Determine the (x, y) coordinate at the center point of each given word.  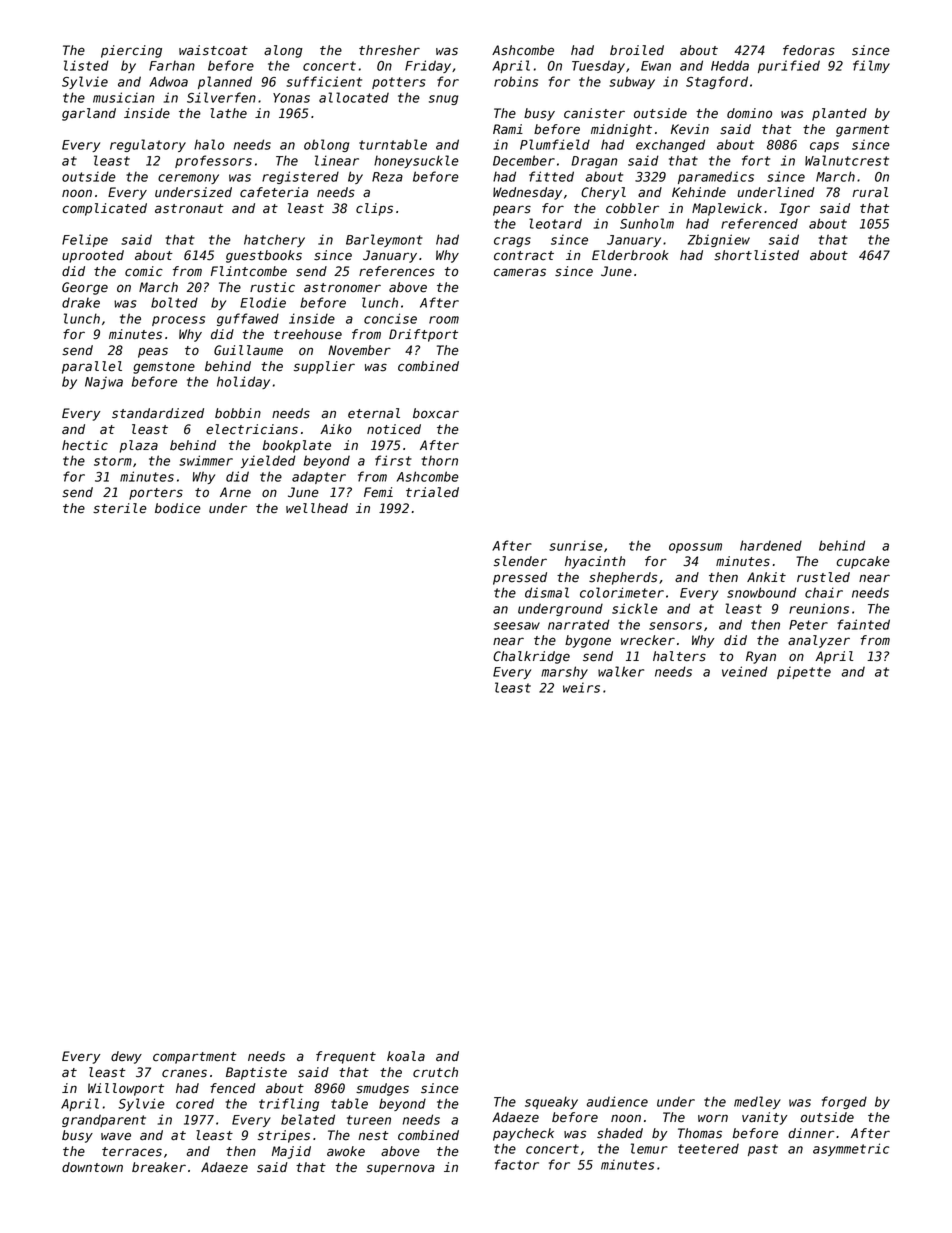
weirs (581, 687)
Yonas (291, 98)
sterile (120, 508)
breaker (159, 1167)
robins (516, 81)
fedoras (809, 50)
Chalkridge (531, 657)
